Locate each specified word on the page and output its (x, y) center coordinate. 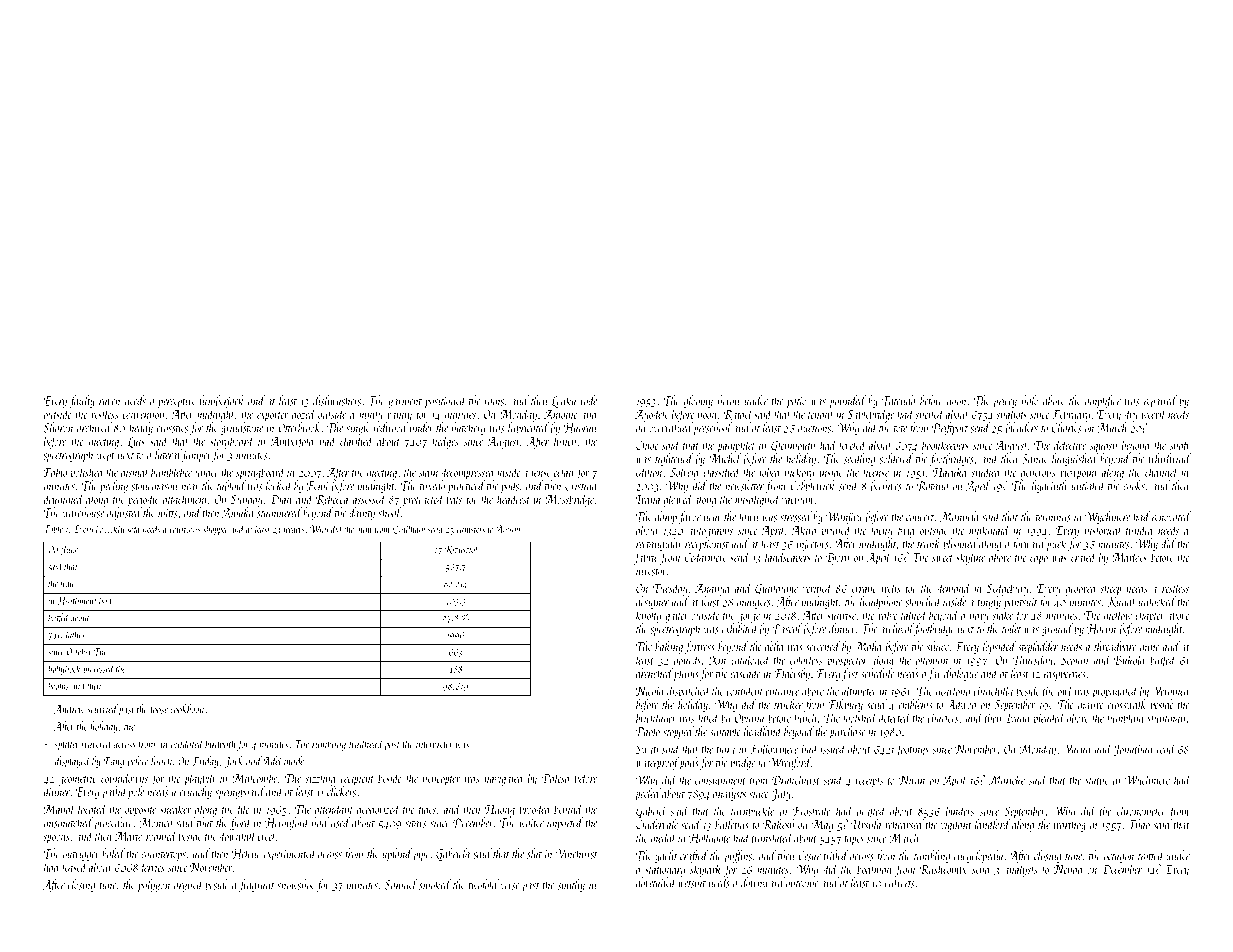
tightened (674, 459)
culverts (899, 882)
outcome (802, 884)
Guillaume (776, 589)
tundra (1139, 530)
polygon (154, 885)
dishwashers (337, 400)
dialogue (961, 674)
